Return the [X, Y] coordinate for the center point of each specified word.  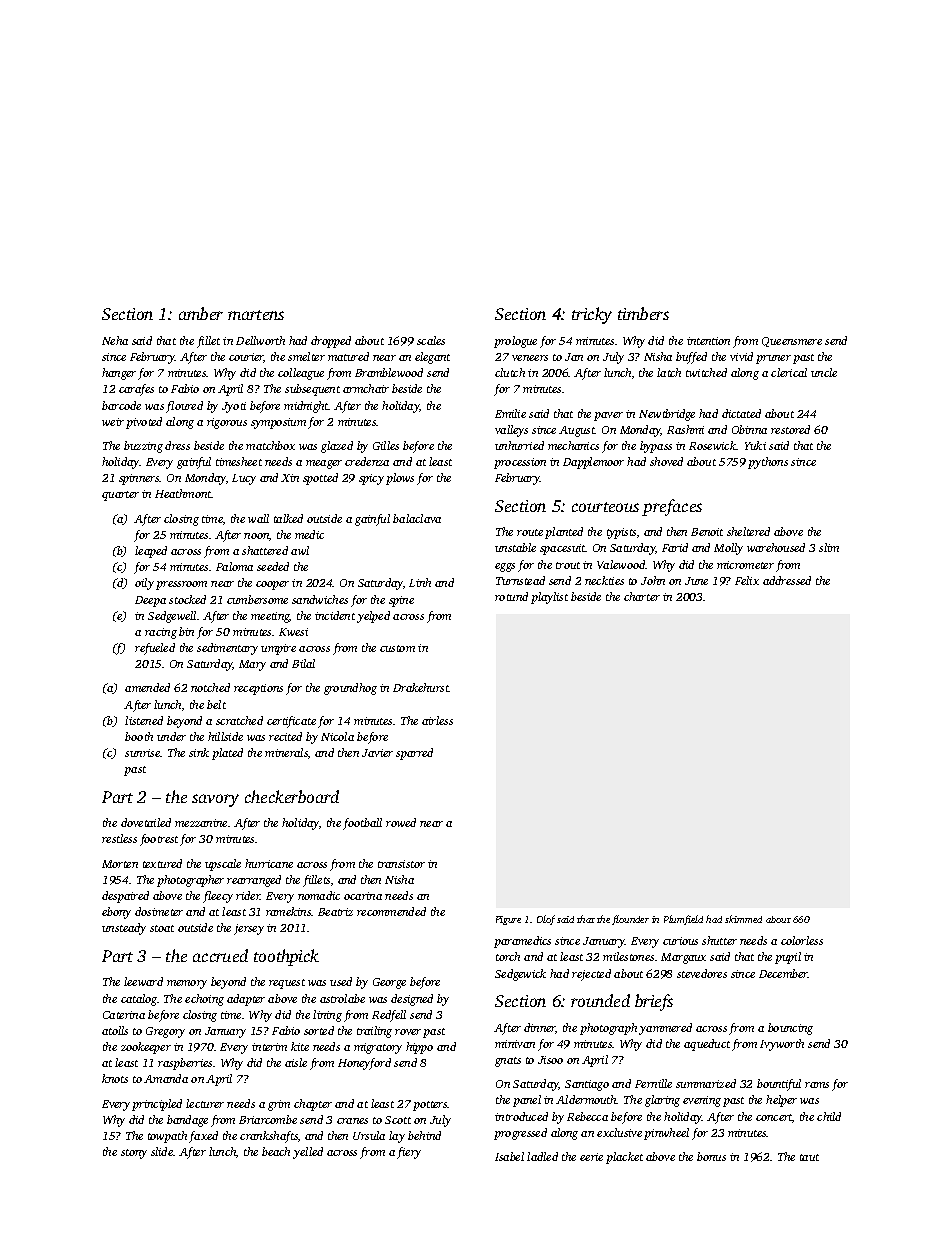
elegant [432, 358]
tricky [592, 315]
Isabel [509, 1156]
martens [256, 315]
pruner [773, 359]
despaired [125, 897]
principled [157, 1105]
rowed [401, 822]
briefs [654, 1002]
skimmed [743, 919]
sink [199, 752]
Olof [546, 920]
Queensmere [792, 342]
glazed [337, 447]
